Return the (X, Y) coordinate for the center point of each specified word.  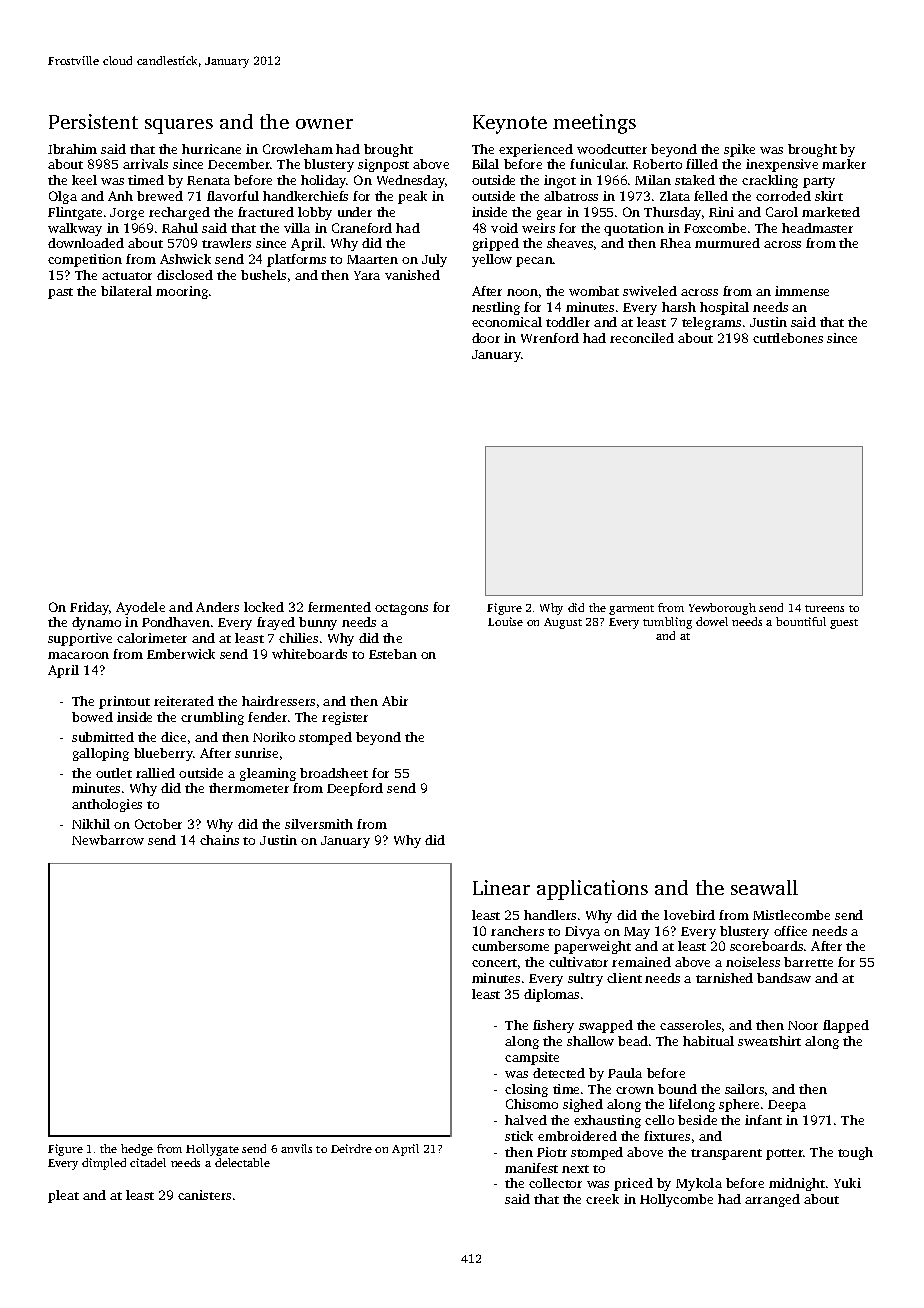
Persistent (93, 121)
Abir (395, 701)
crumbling (212, 718)
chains (219, 840)
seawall (764, 887)
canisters (204, 1195)
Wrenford (550, 338)
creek (602, 1199)
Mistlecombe (791, 915)
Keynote (510, 124)
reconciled (642, 338)
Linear (501, 887)
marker (844, 164)
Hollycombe (676, 1200)
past (60, 293)
